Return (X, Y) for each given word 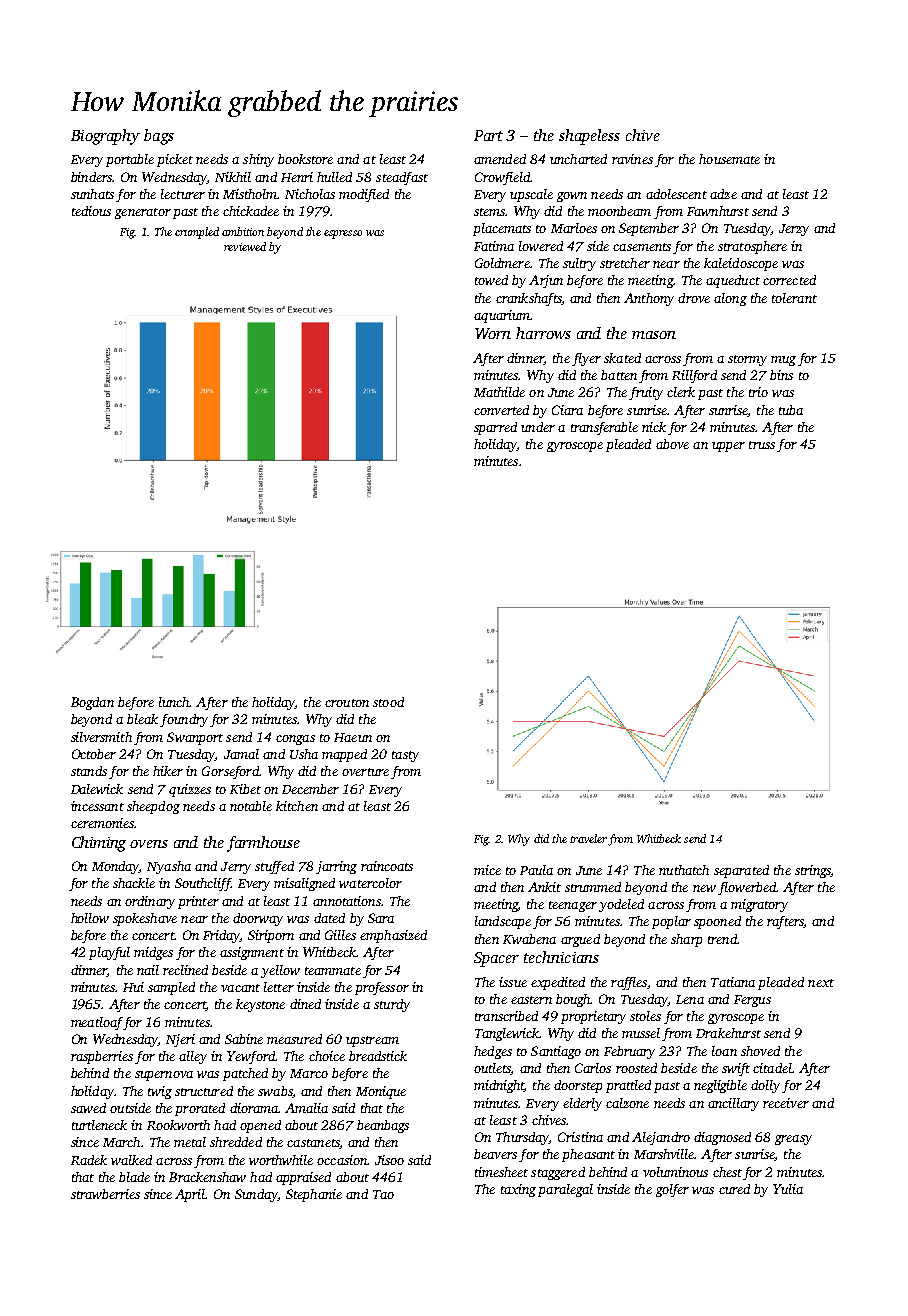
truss (762, 445)
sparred (495, 428)
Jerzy (794, 230)
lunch (174, 702)
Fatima (494, 246)
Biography (105, 137)
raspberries (102, 1057)
